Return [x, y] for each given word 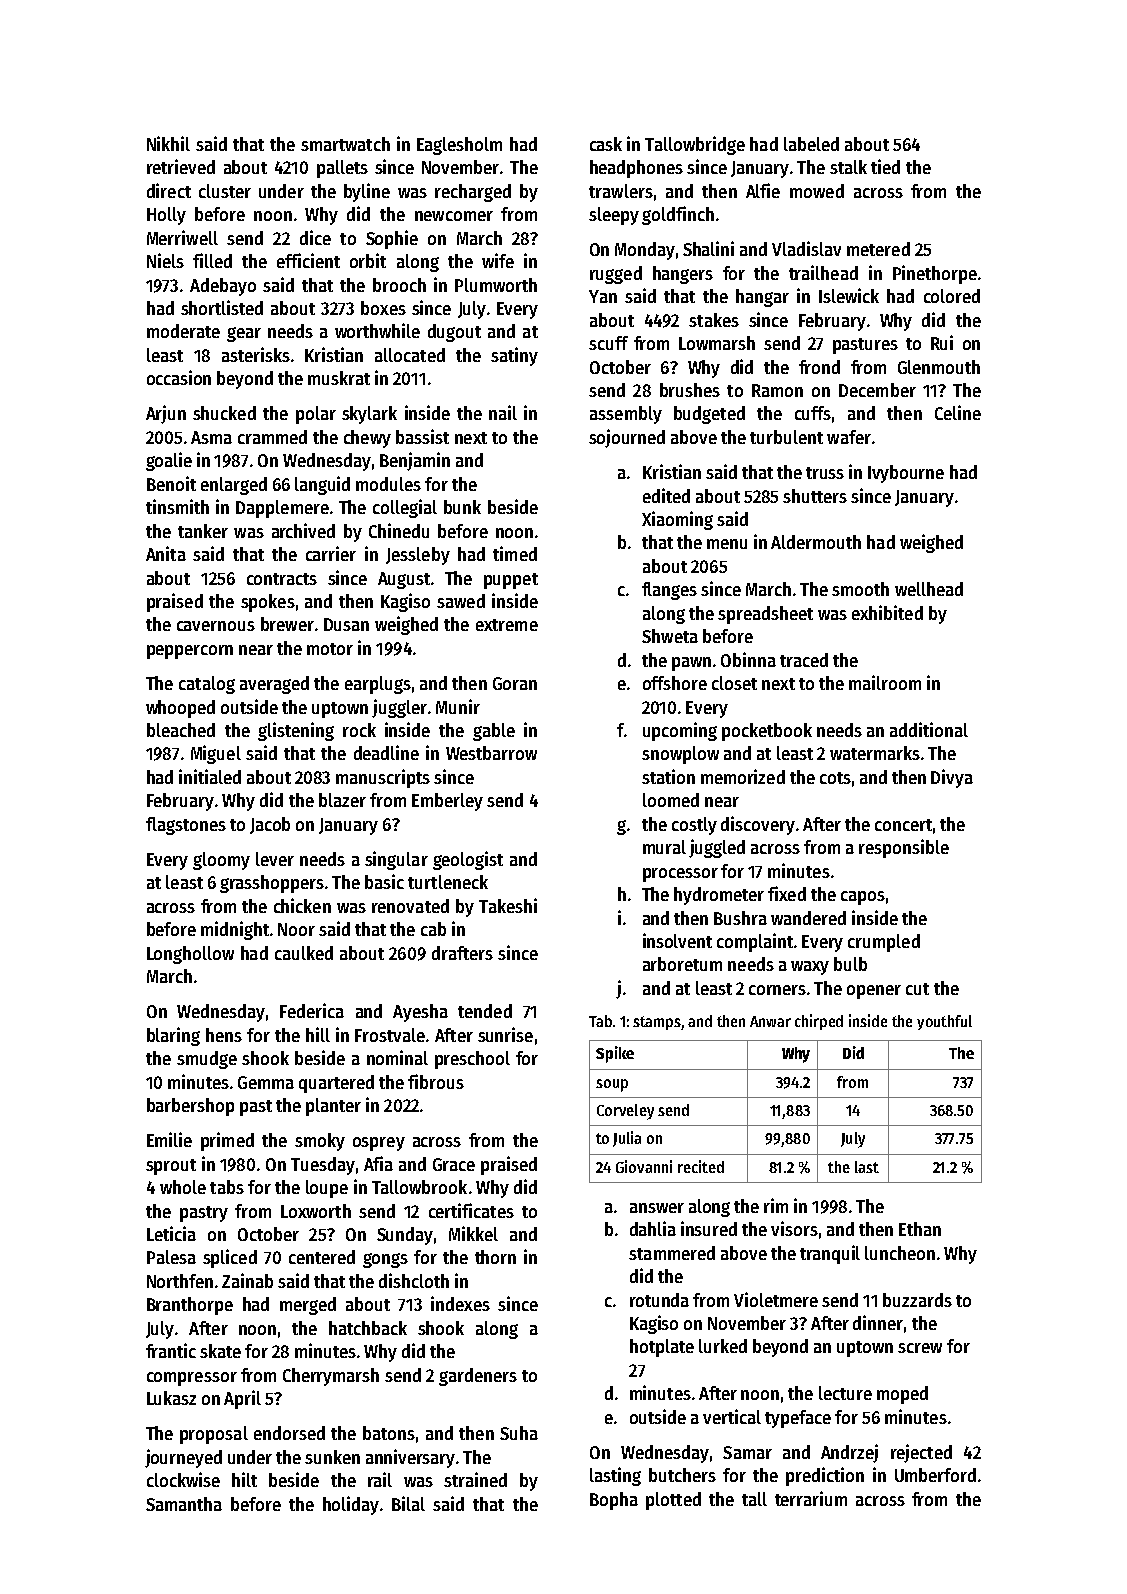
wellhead [929, 589]
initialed [210, 776]
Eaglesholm [459, 146]
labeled [811, 144]
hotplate [662, 1348]
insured [709, 1228]
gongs [385, 1260]
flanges [669, 591]
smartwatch [345, 144]
